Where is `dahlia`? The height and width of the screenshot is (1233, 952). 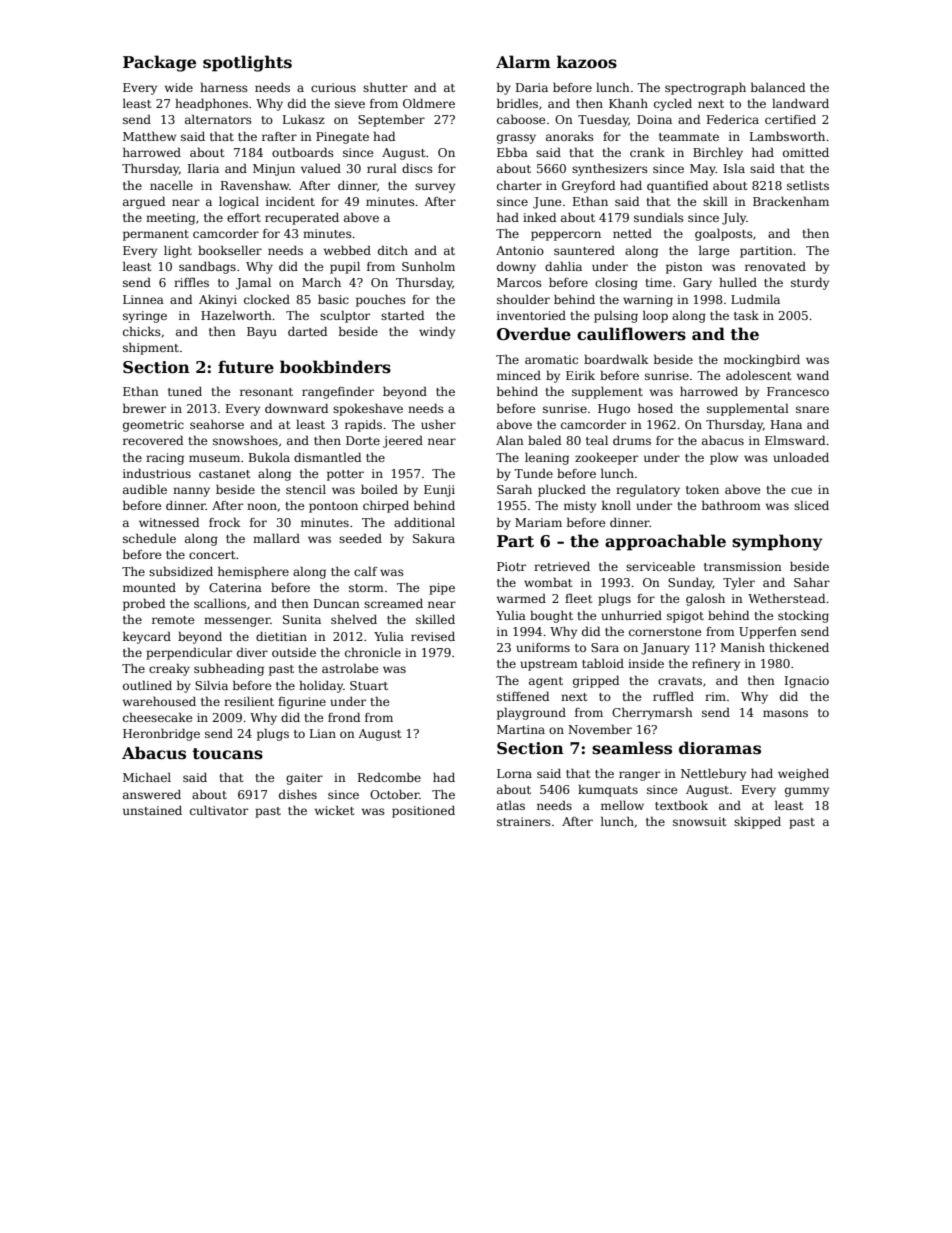 dahlia is located at coordinates (563, 266).
